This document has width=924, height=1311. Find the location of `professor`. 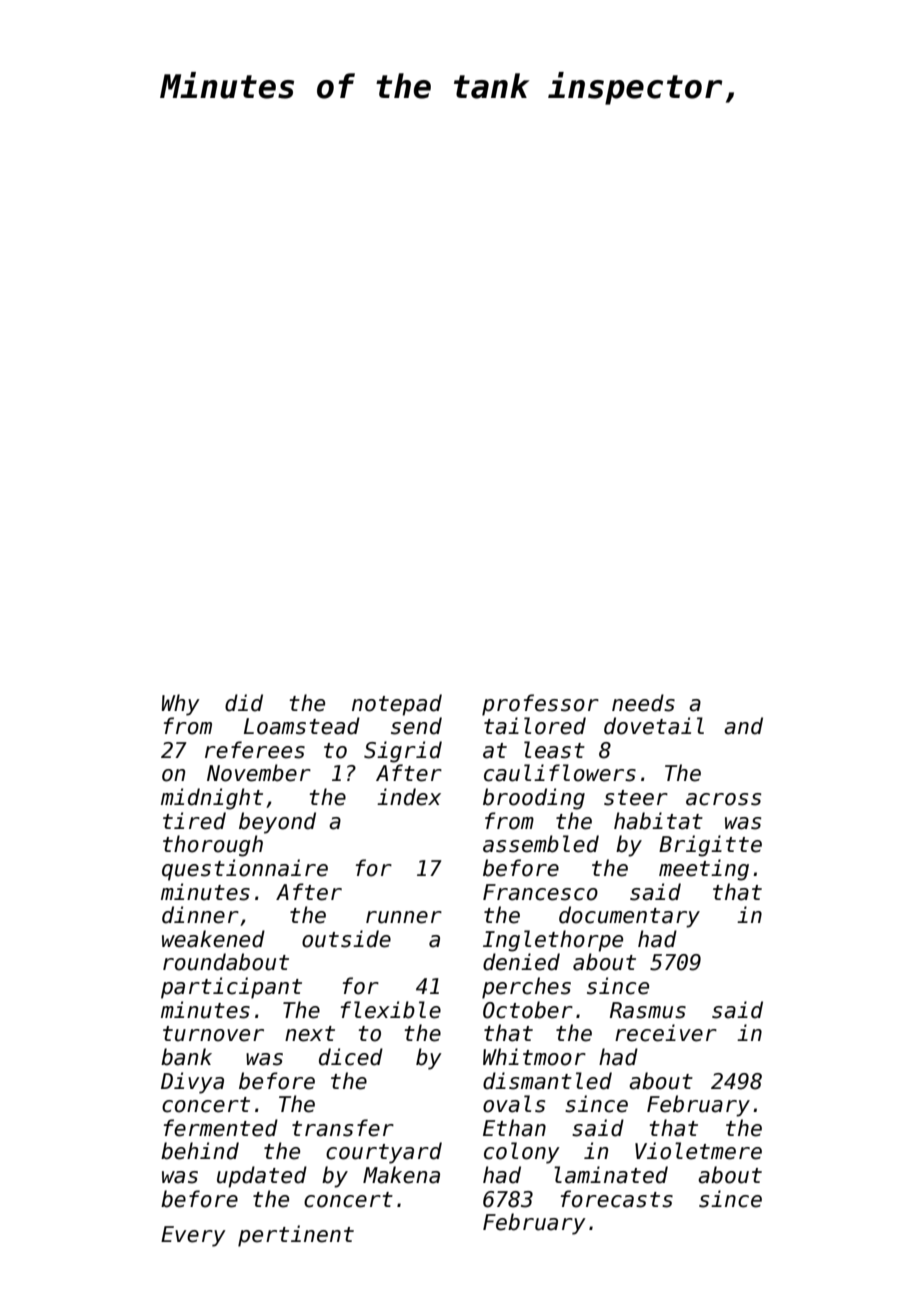

professor is located at coordinates (540, 705).
